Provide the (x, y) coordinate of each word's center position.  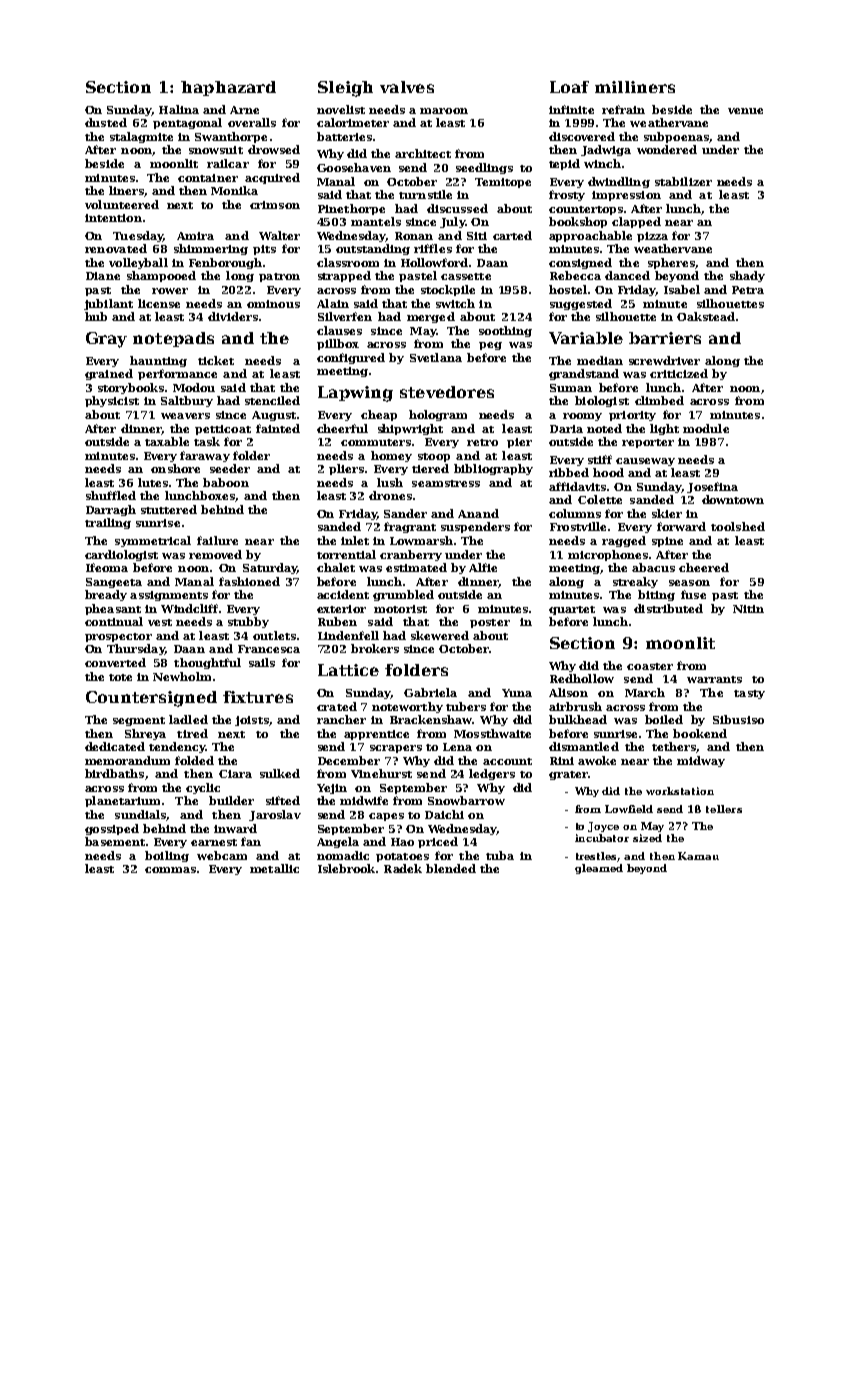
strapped (344, 276)
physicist (112, 401)
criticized (679, 373)
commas (170, 870)
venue (745, 111)
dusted (106, 122)
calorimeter (353, 122)
